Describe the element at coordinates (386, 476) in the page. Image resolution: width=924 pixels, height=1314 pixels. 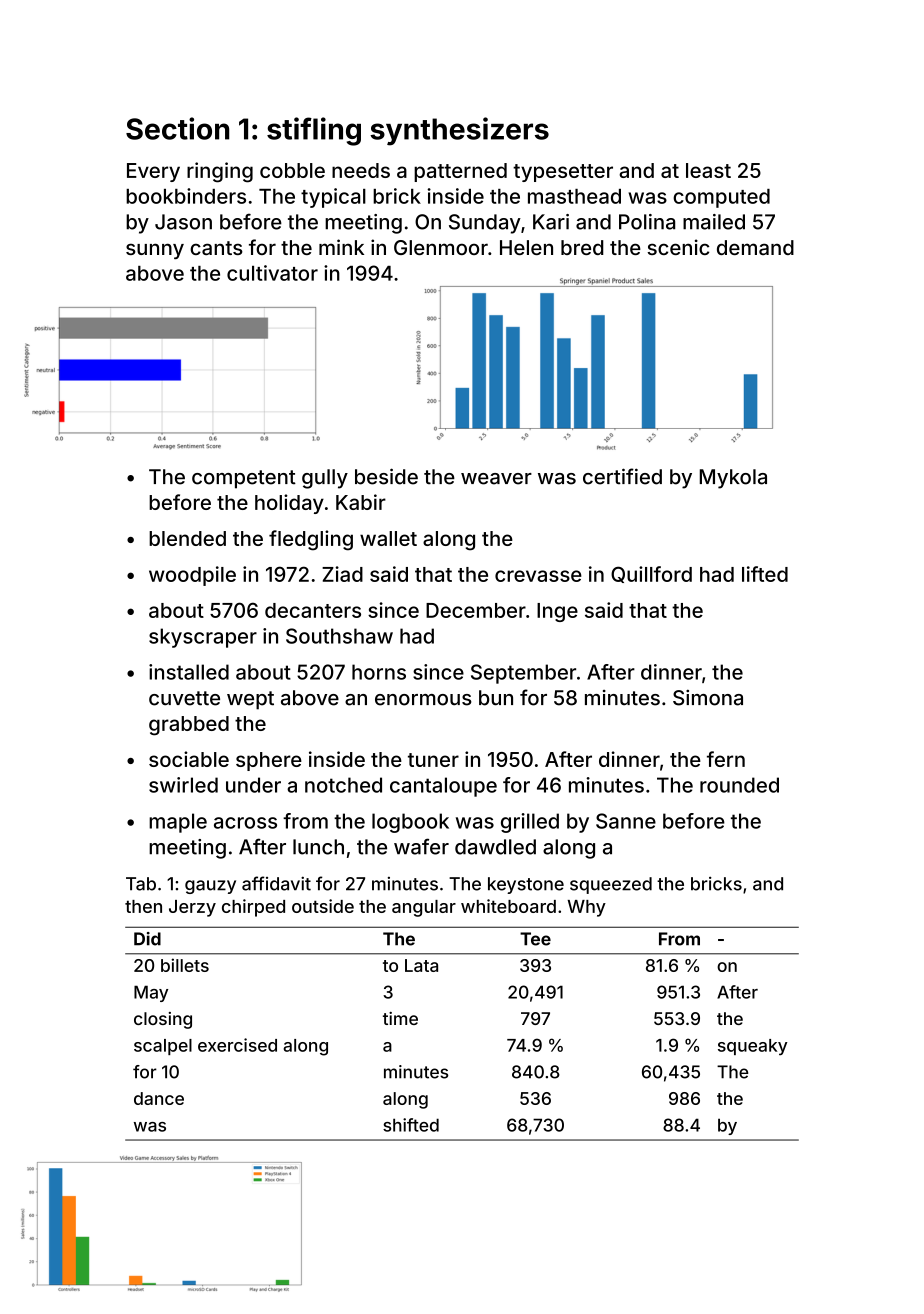
I see `beside` at that location.
